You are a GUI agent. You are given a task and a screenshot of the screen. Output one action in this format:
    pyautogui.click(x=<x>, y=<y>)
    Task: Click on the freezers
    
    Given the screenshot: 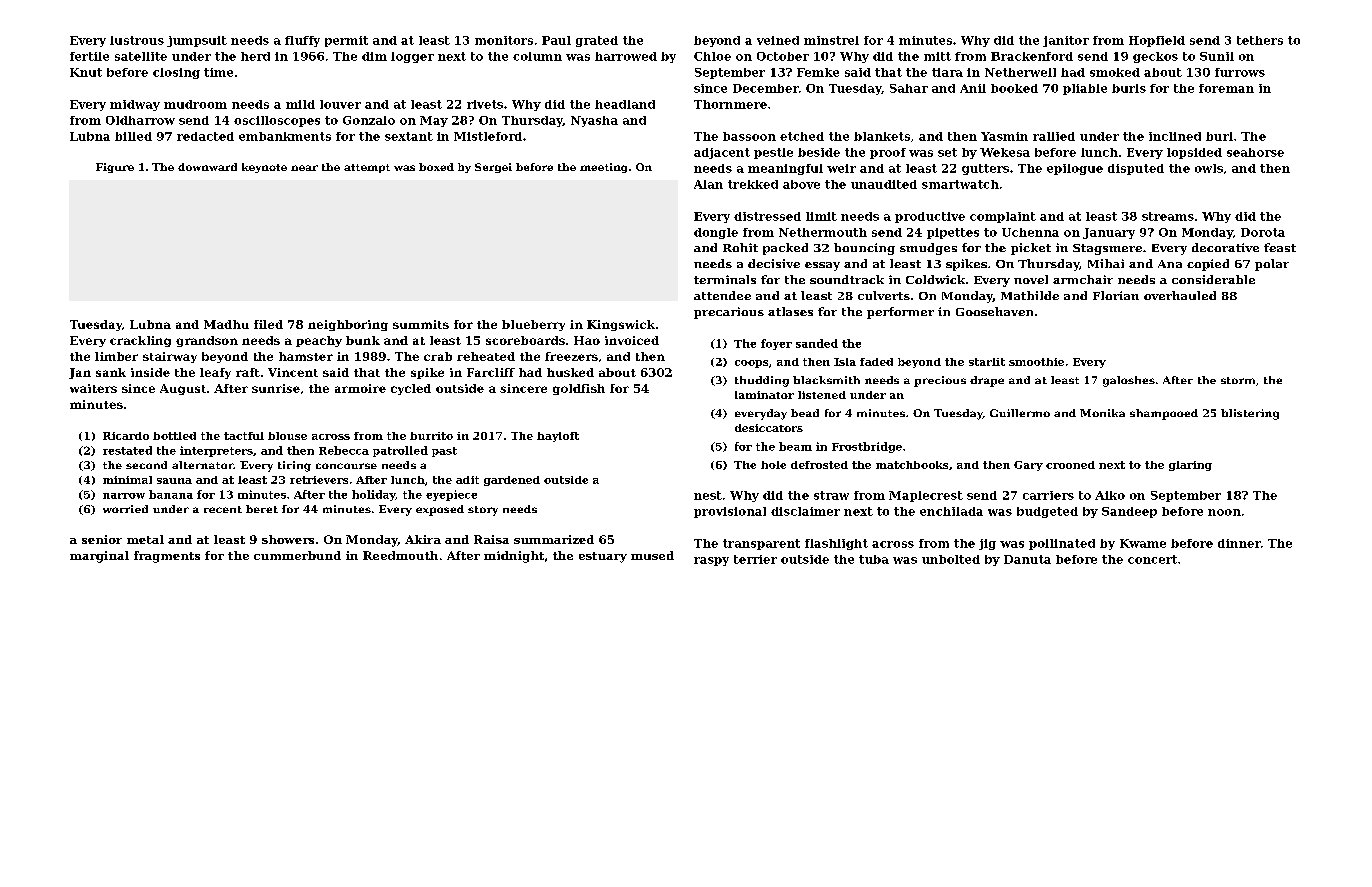 What is the action you would take?
    pyautogui.click(x=571, y=356)
